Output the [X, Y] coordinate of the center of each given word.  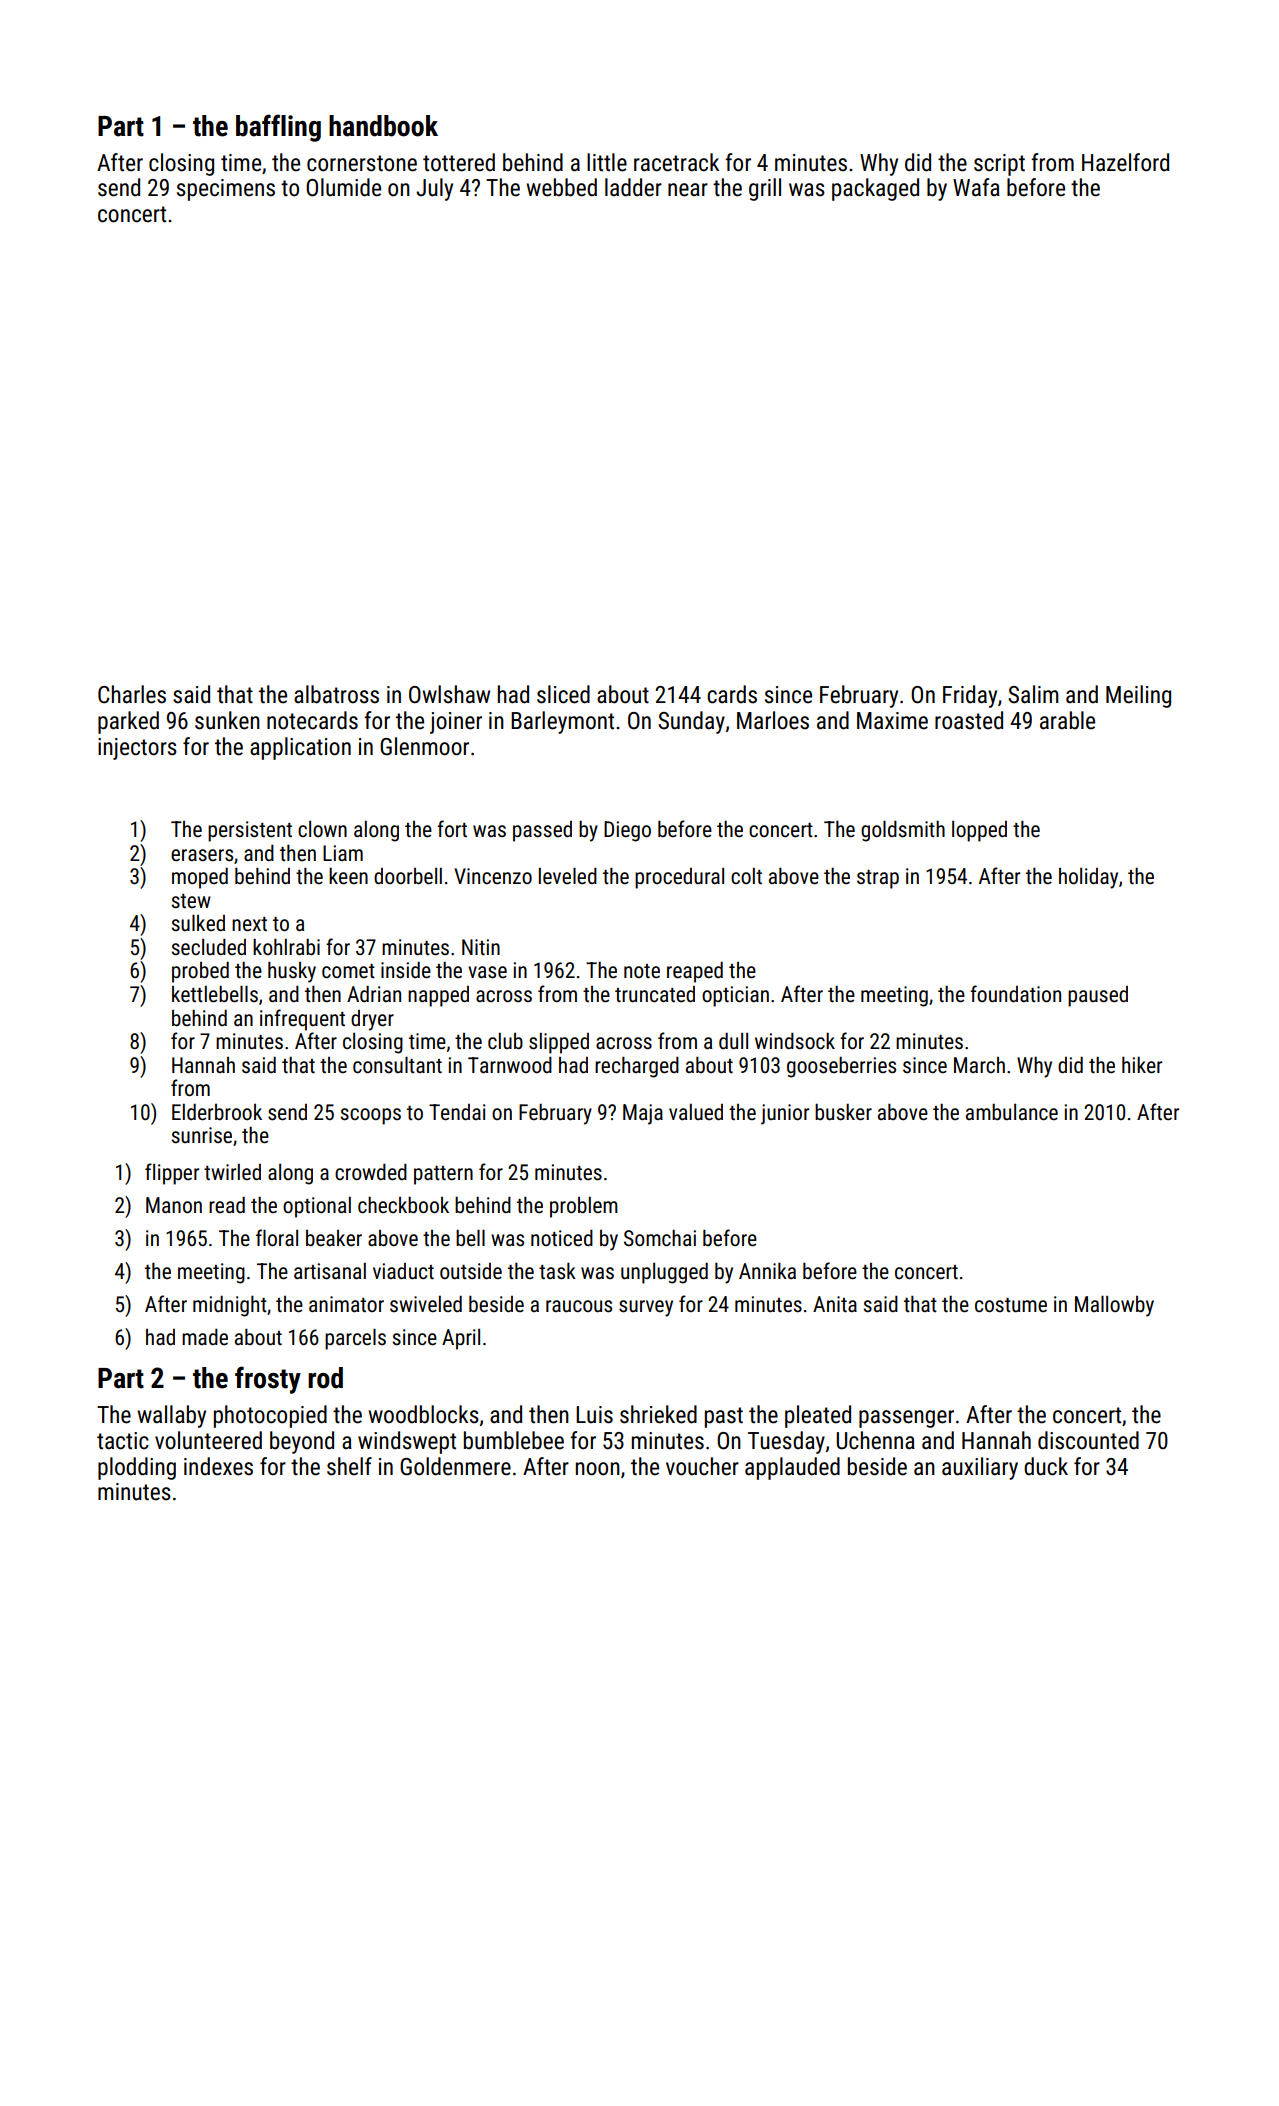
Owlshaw [449, 694]
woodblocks [423, 1414]
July [434, 189]
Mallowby [1114, 1306]
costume [1011, 1305]
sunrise [202, 1135]
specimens [226, 190]
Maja [643, 1114]
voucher [702, 1466]
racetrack [676, 162]
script [999, 165]
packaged [875, 189]
